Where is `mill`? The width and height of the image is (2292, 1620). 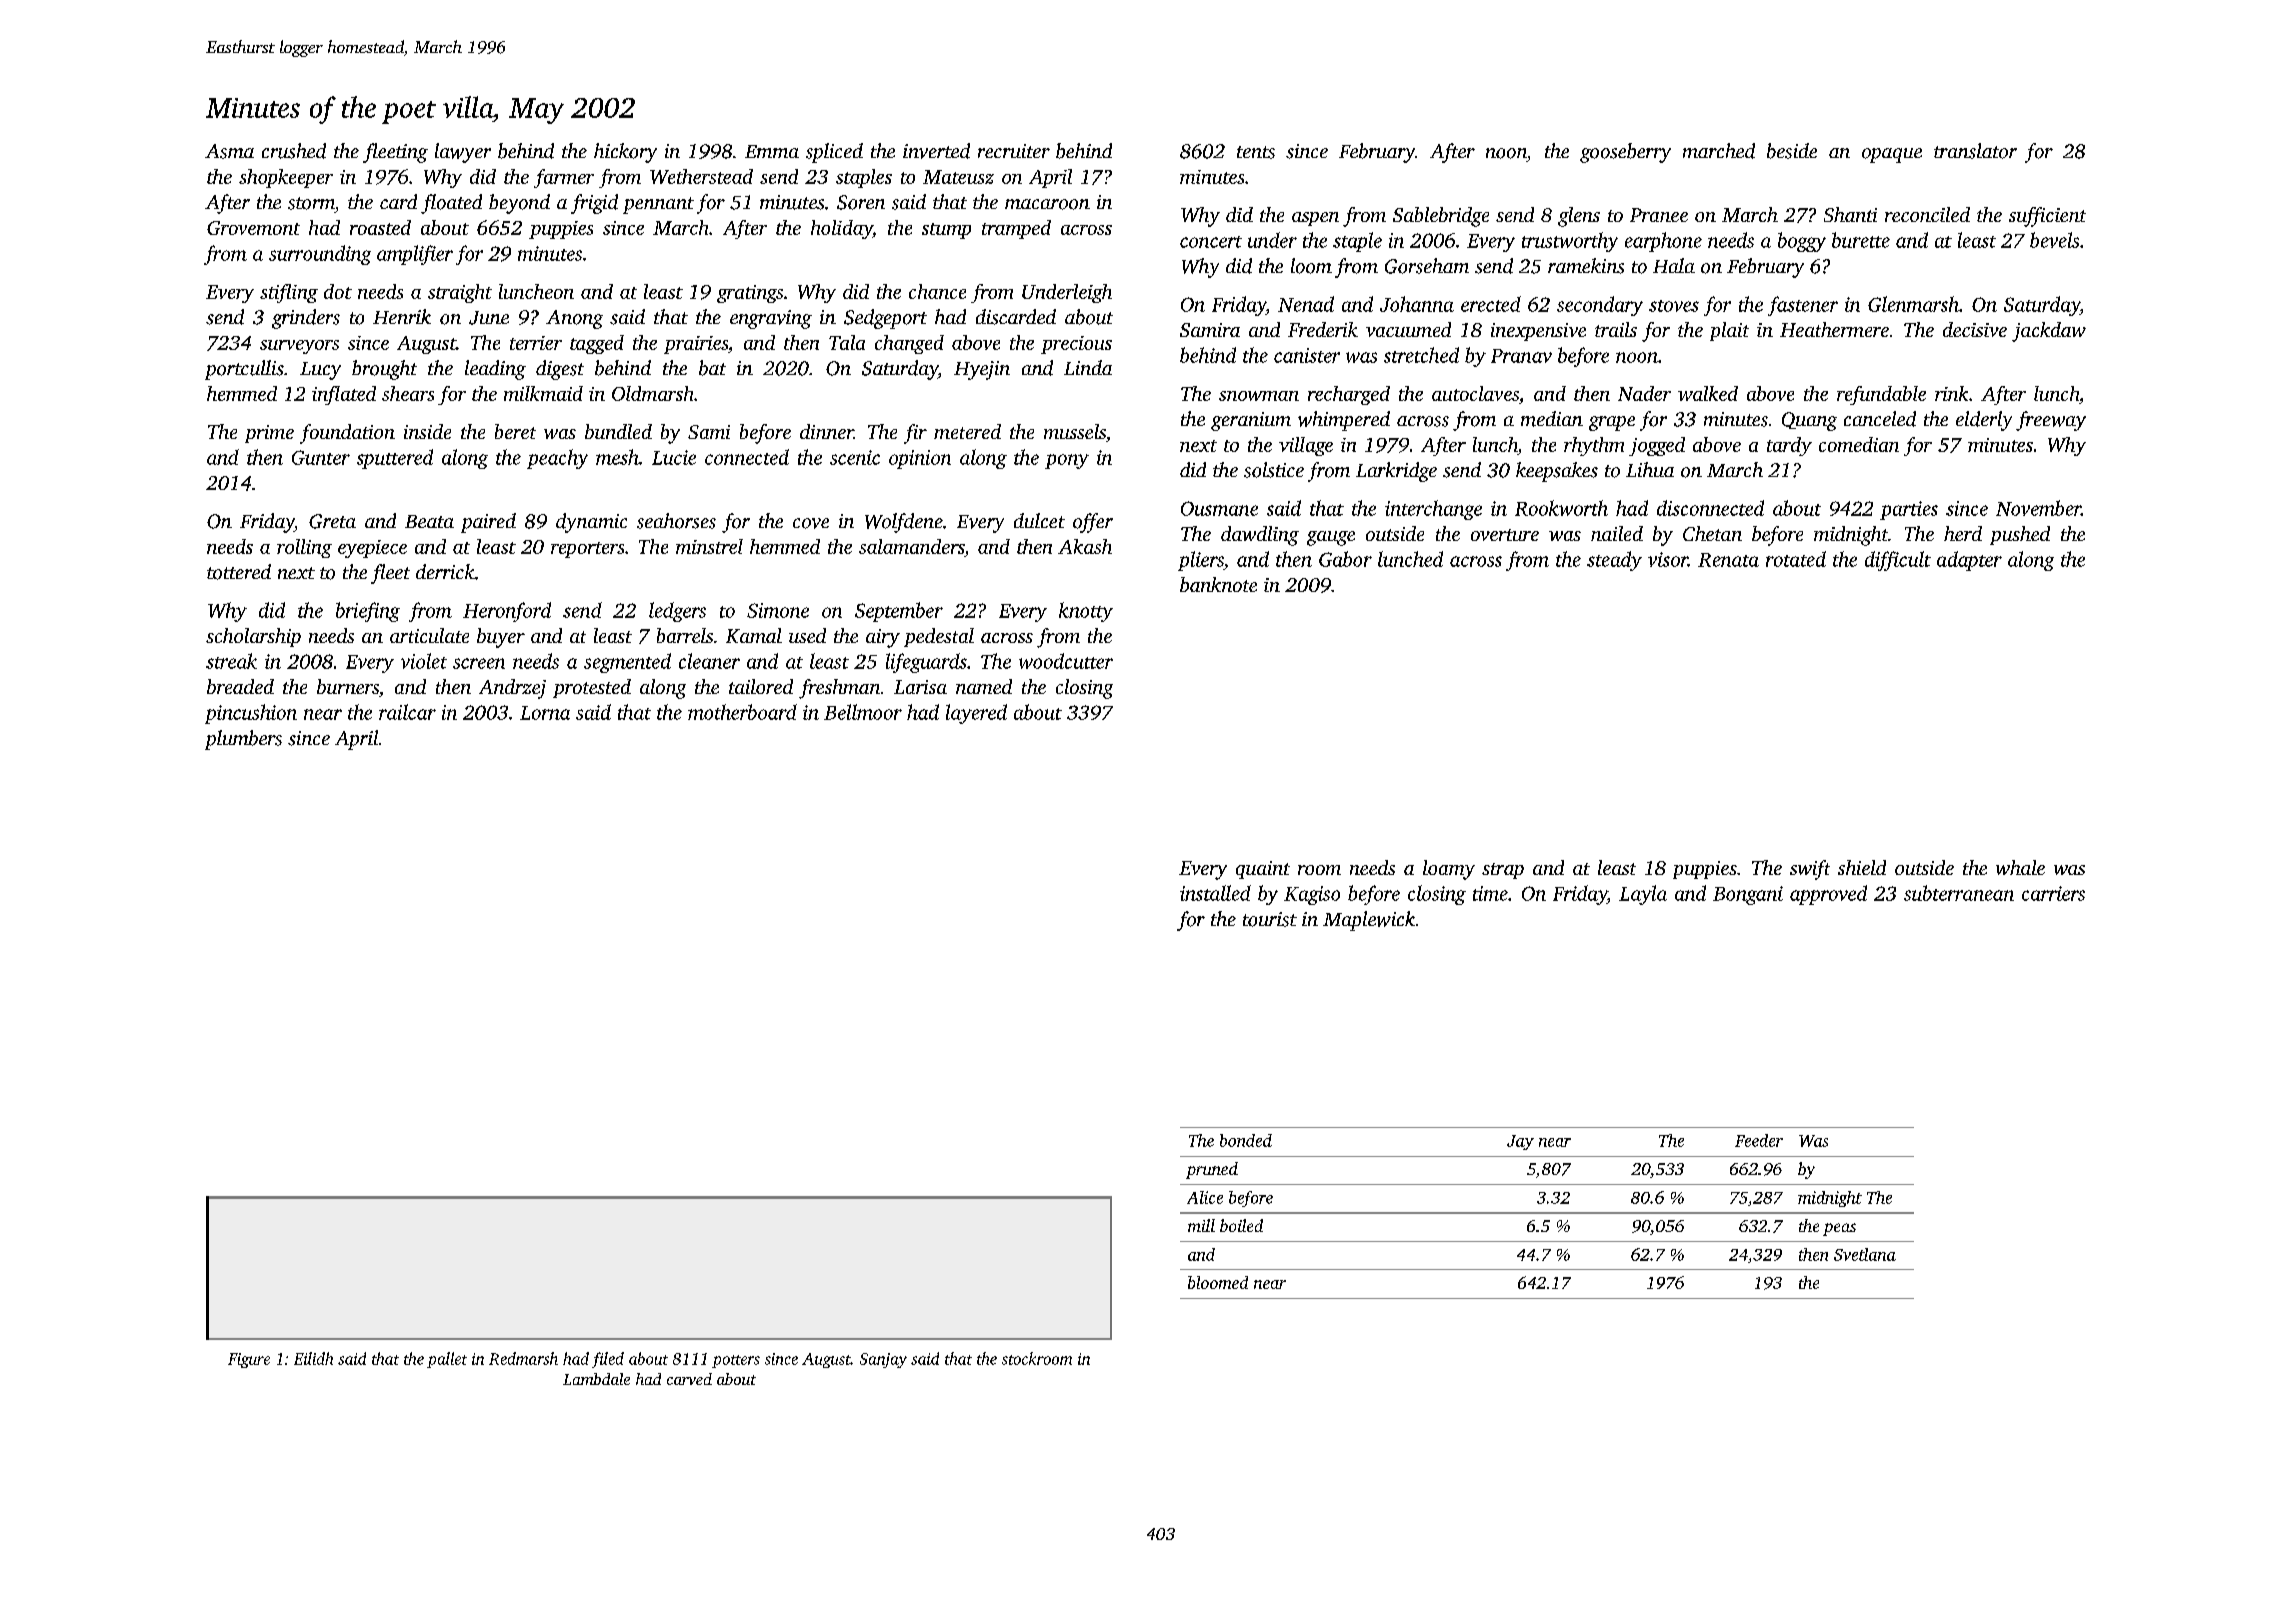
mill is located at coordinates (1201, 1225).
